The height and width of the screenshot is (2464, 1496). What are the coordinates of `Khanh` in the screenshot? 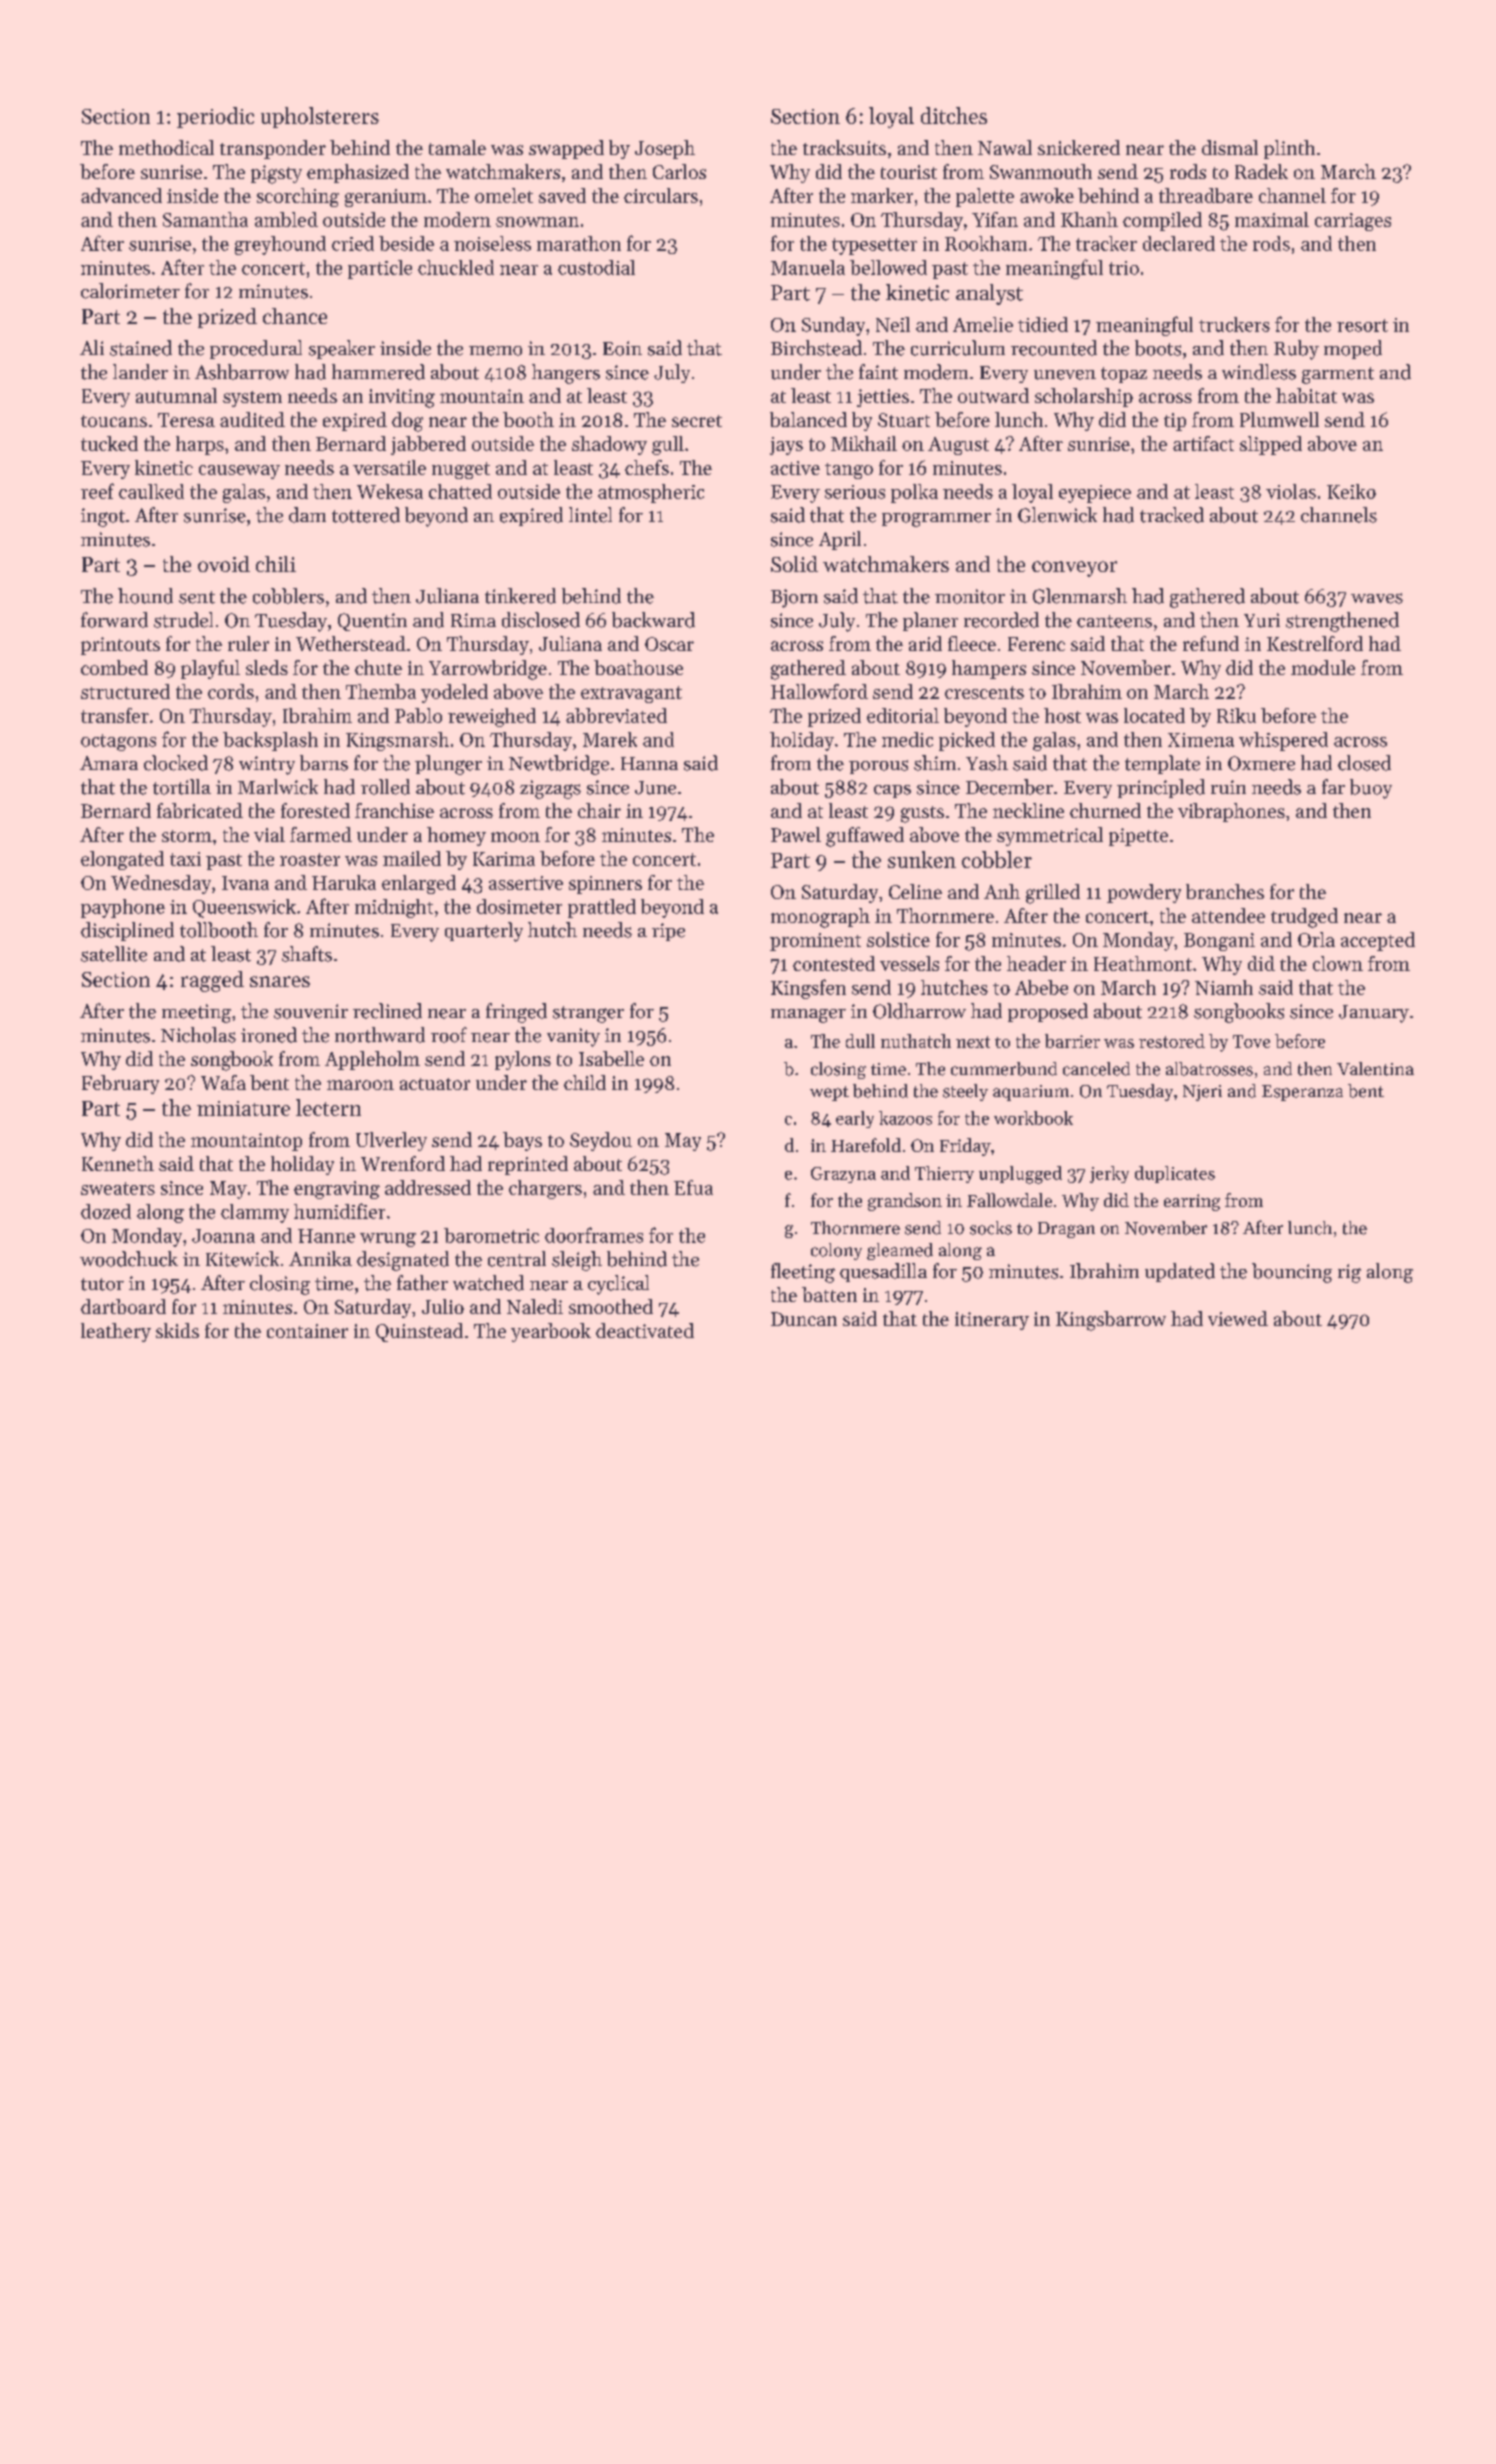 It's located at (1089, 219).
